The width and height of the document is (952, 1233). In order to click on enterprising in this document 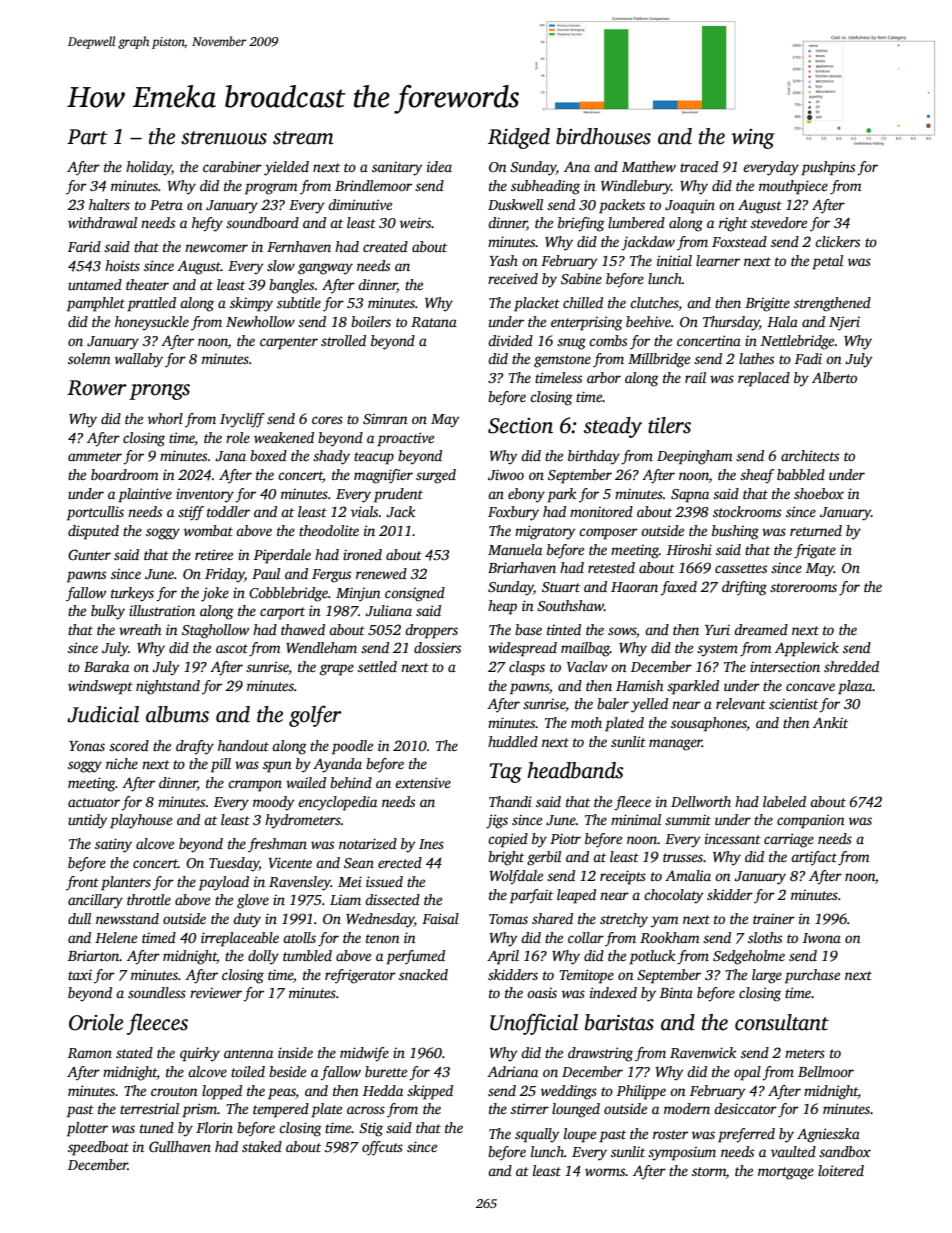, I will do `click(587, 323)`.
